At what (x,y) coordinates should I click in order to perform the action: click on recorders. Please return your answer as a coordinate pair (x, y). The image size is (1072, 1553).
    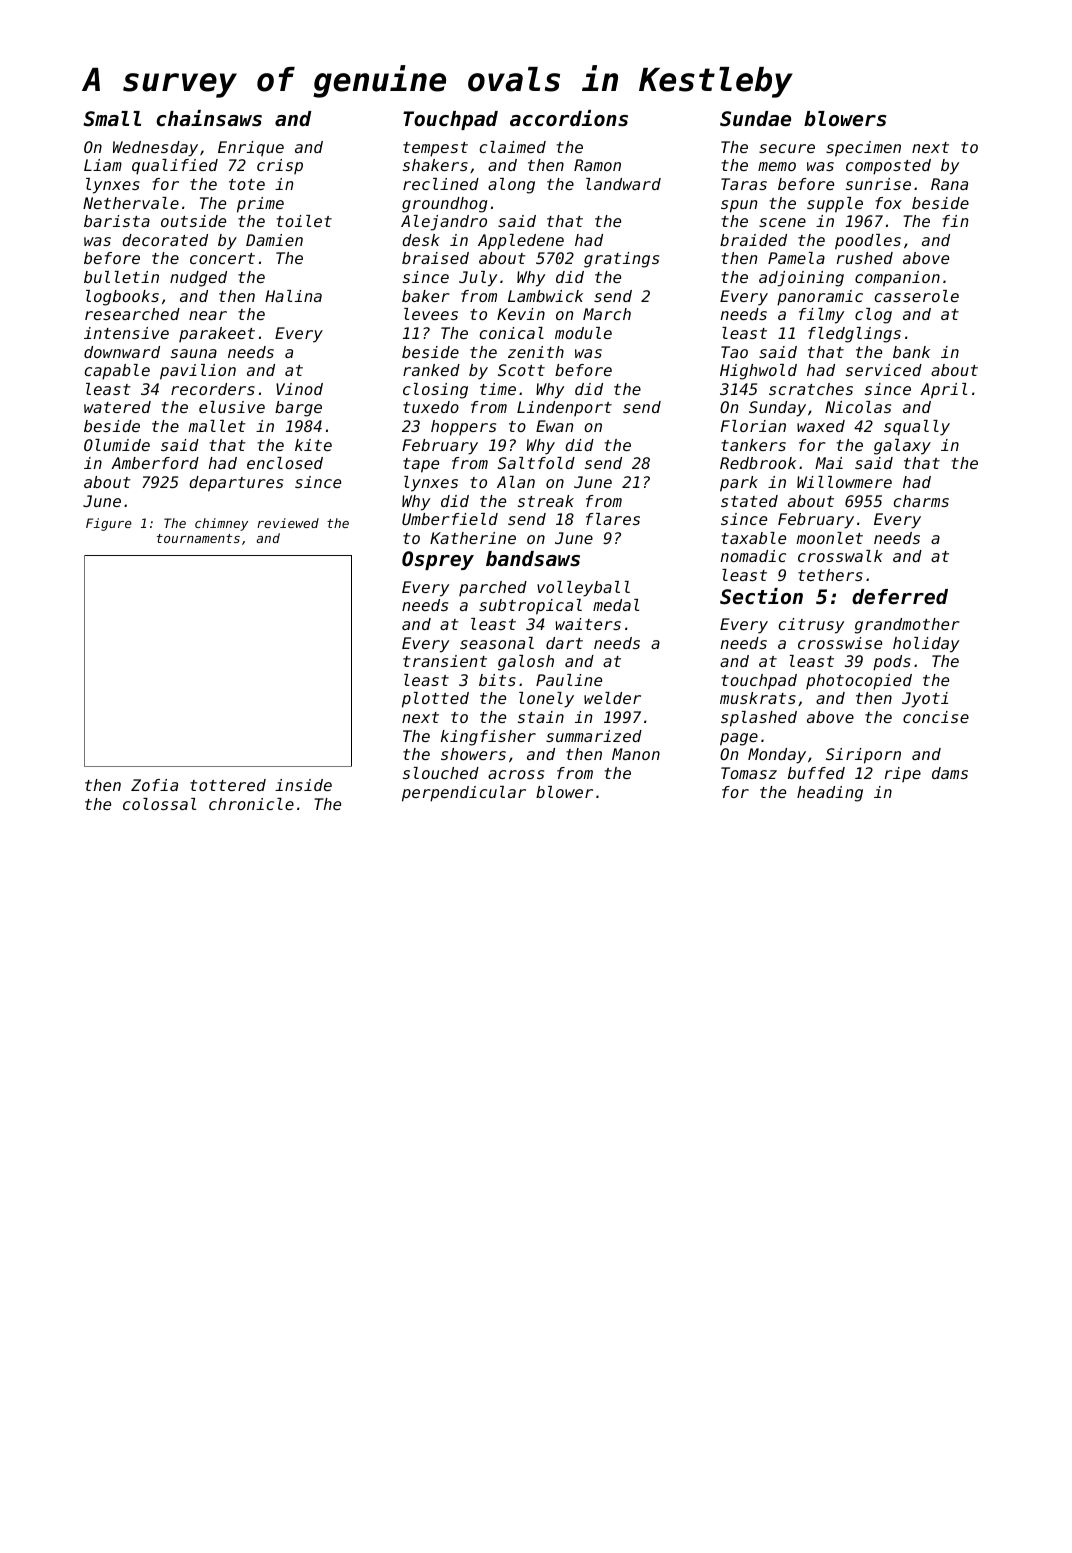
    Looking at the image, I should click on (213, 389).
